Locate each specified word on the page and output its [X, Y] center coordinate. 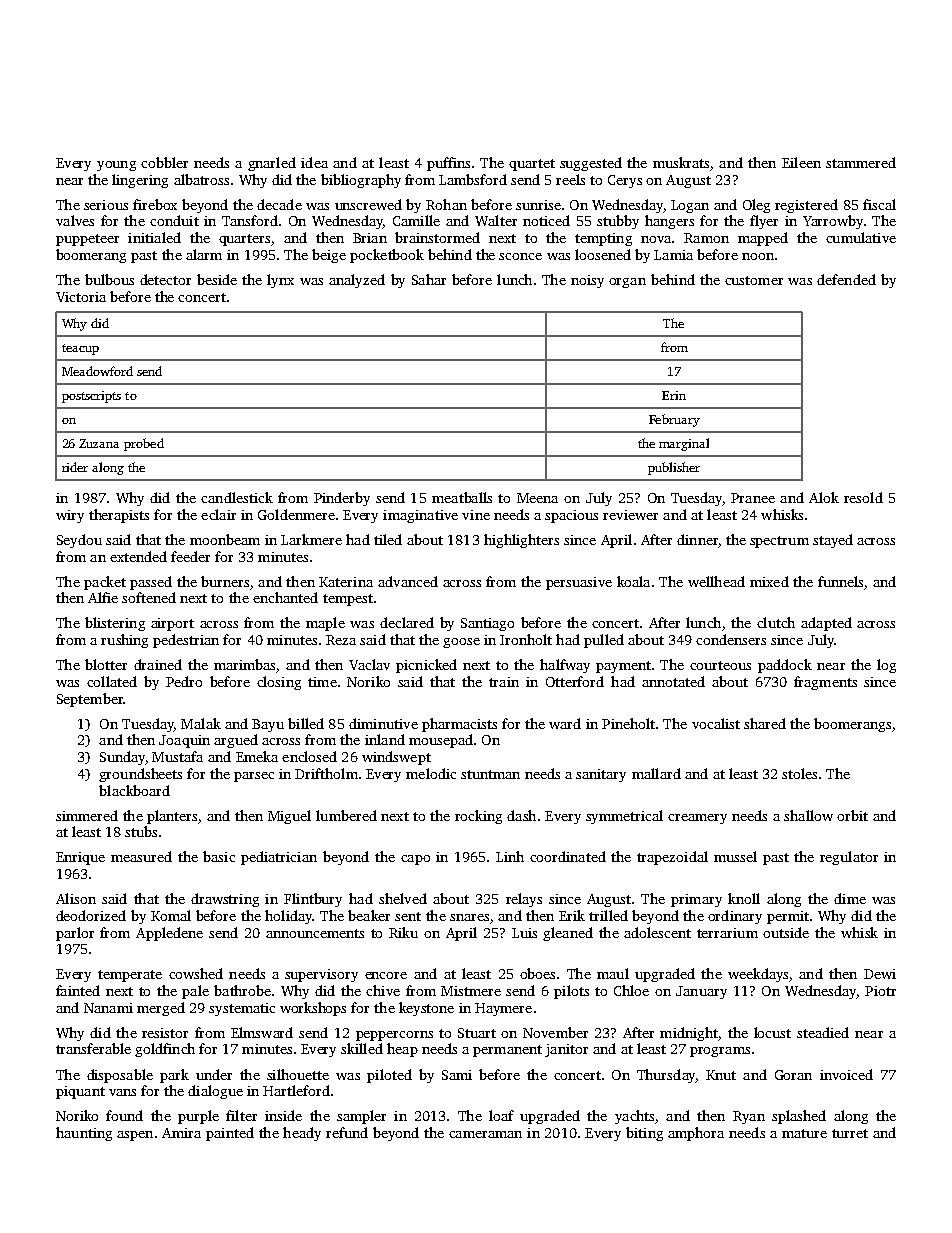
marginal [684, 444]
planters [172, 817]
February [674, 420]
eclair [218, 514]
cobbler [164, 162]
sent [408, 916]
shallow [808, 815]
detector [165, 279]
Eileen [801, 162]
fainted [78, 990]
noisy [587, 281]
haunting [84, 1134]
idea [314, 162]
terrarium [727, 933]
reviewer [630, 515]
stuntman [490, 774]
